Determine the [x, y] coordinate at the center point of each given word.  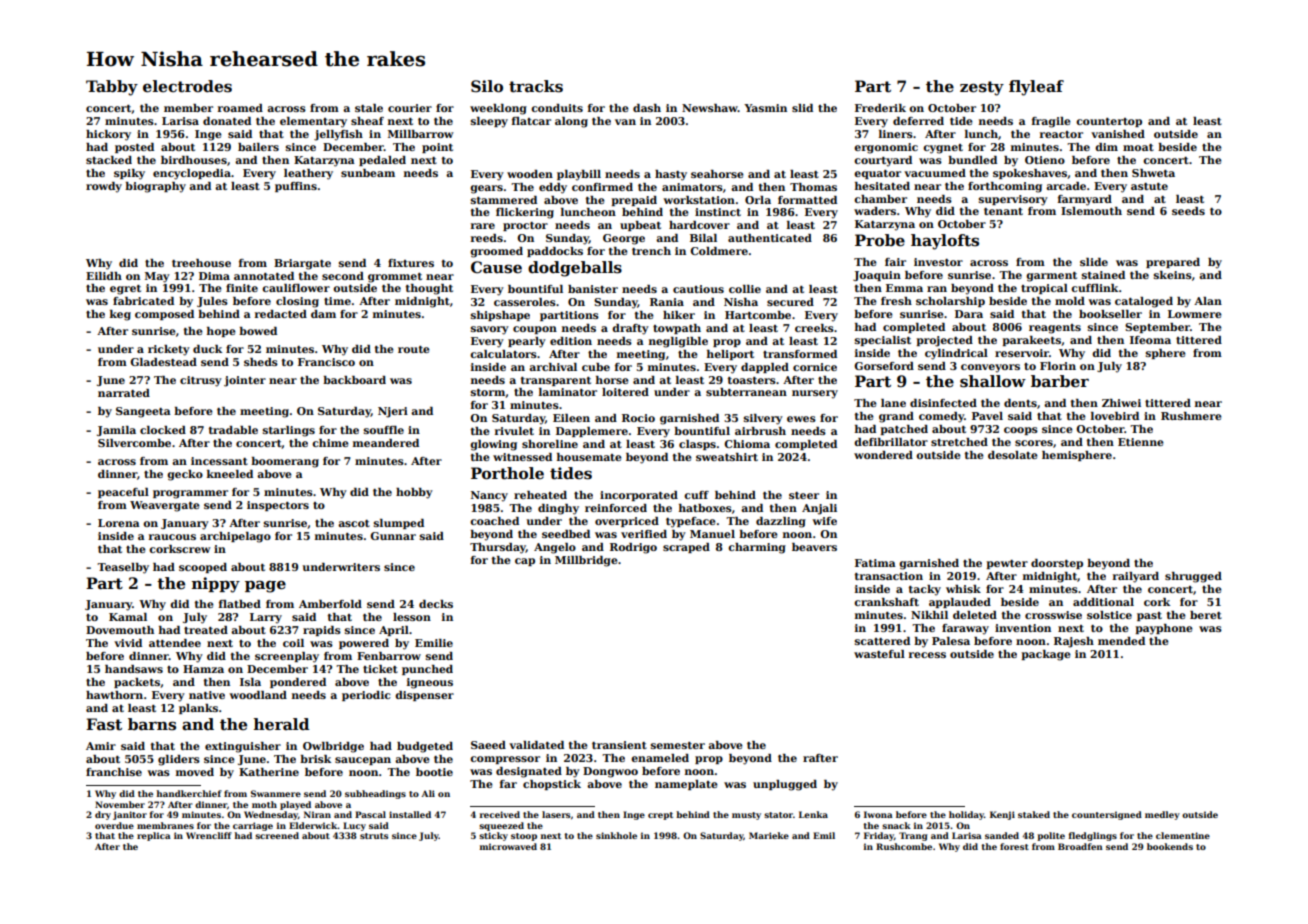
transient [619, 745]
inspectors [278, 506]
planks [198, 709]
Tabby [112, 88]
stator [778, 815]
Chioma [747, 444]
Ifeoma [1150, 340]
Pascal [370, 814]
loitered [625, 392]
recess [927, 655]
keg [120, 315]
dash [647, 108]
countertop [1109, 122]
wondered [883, 455]
